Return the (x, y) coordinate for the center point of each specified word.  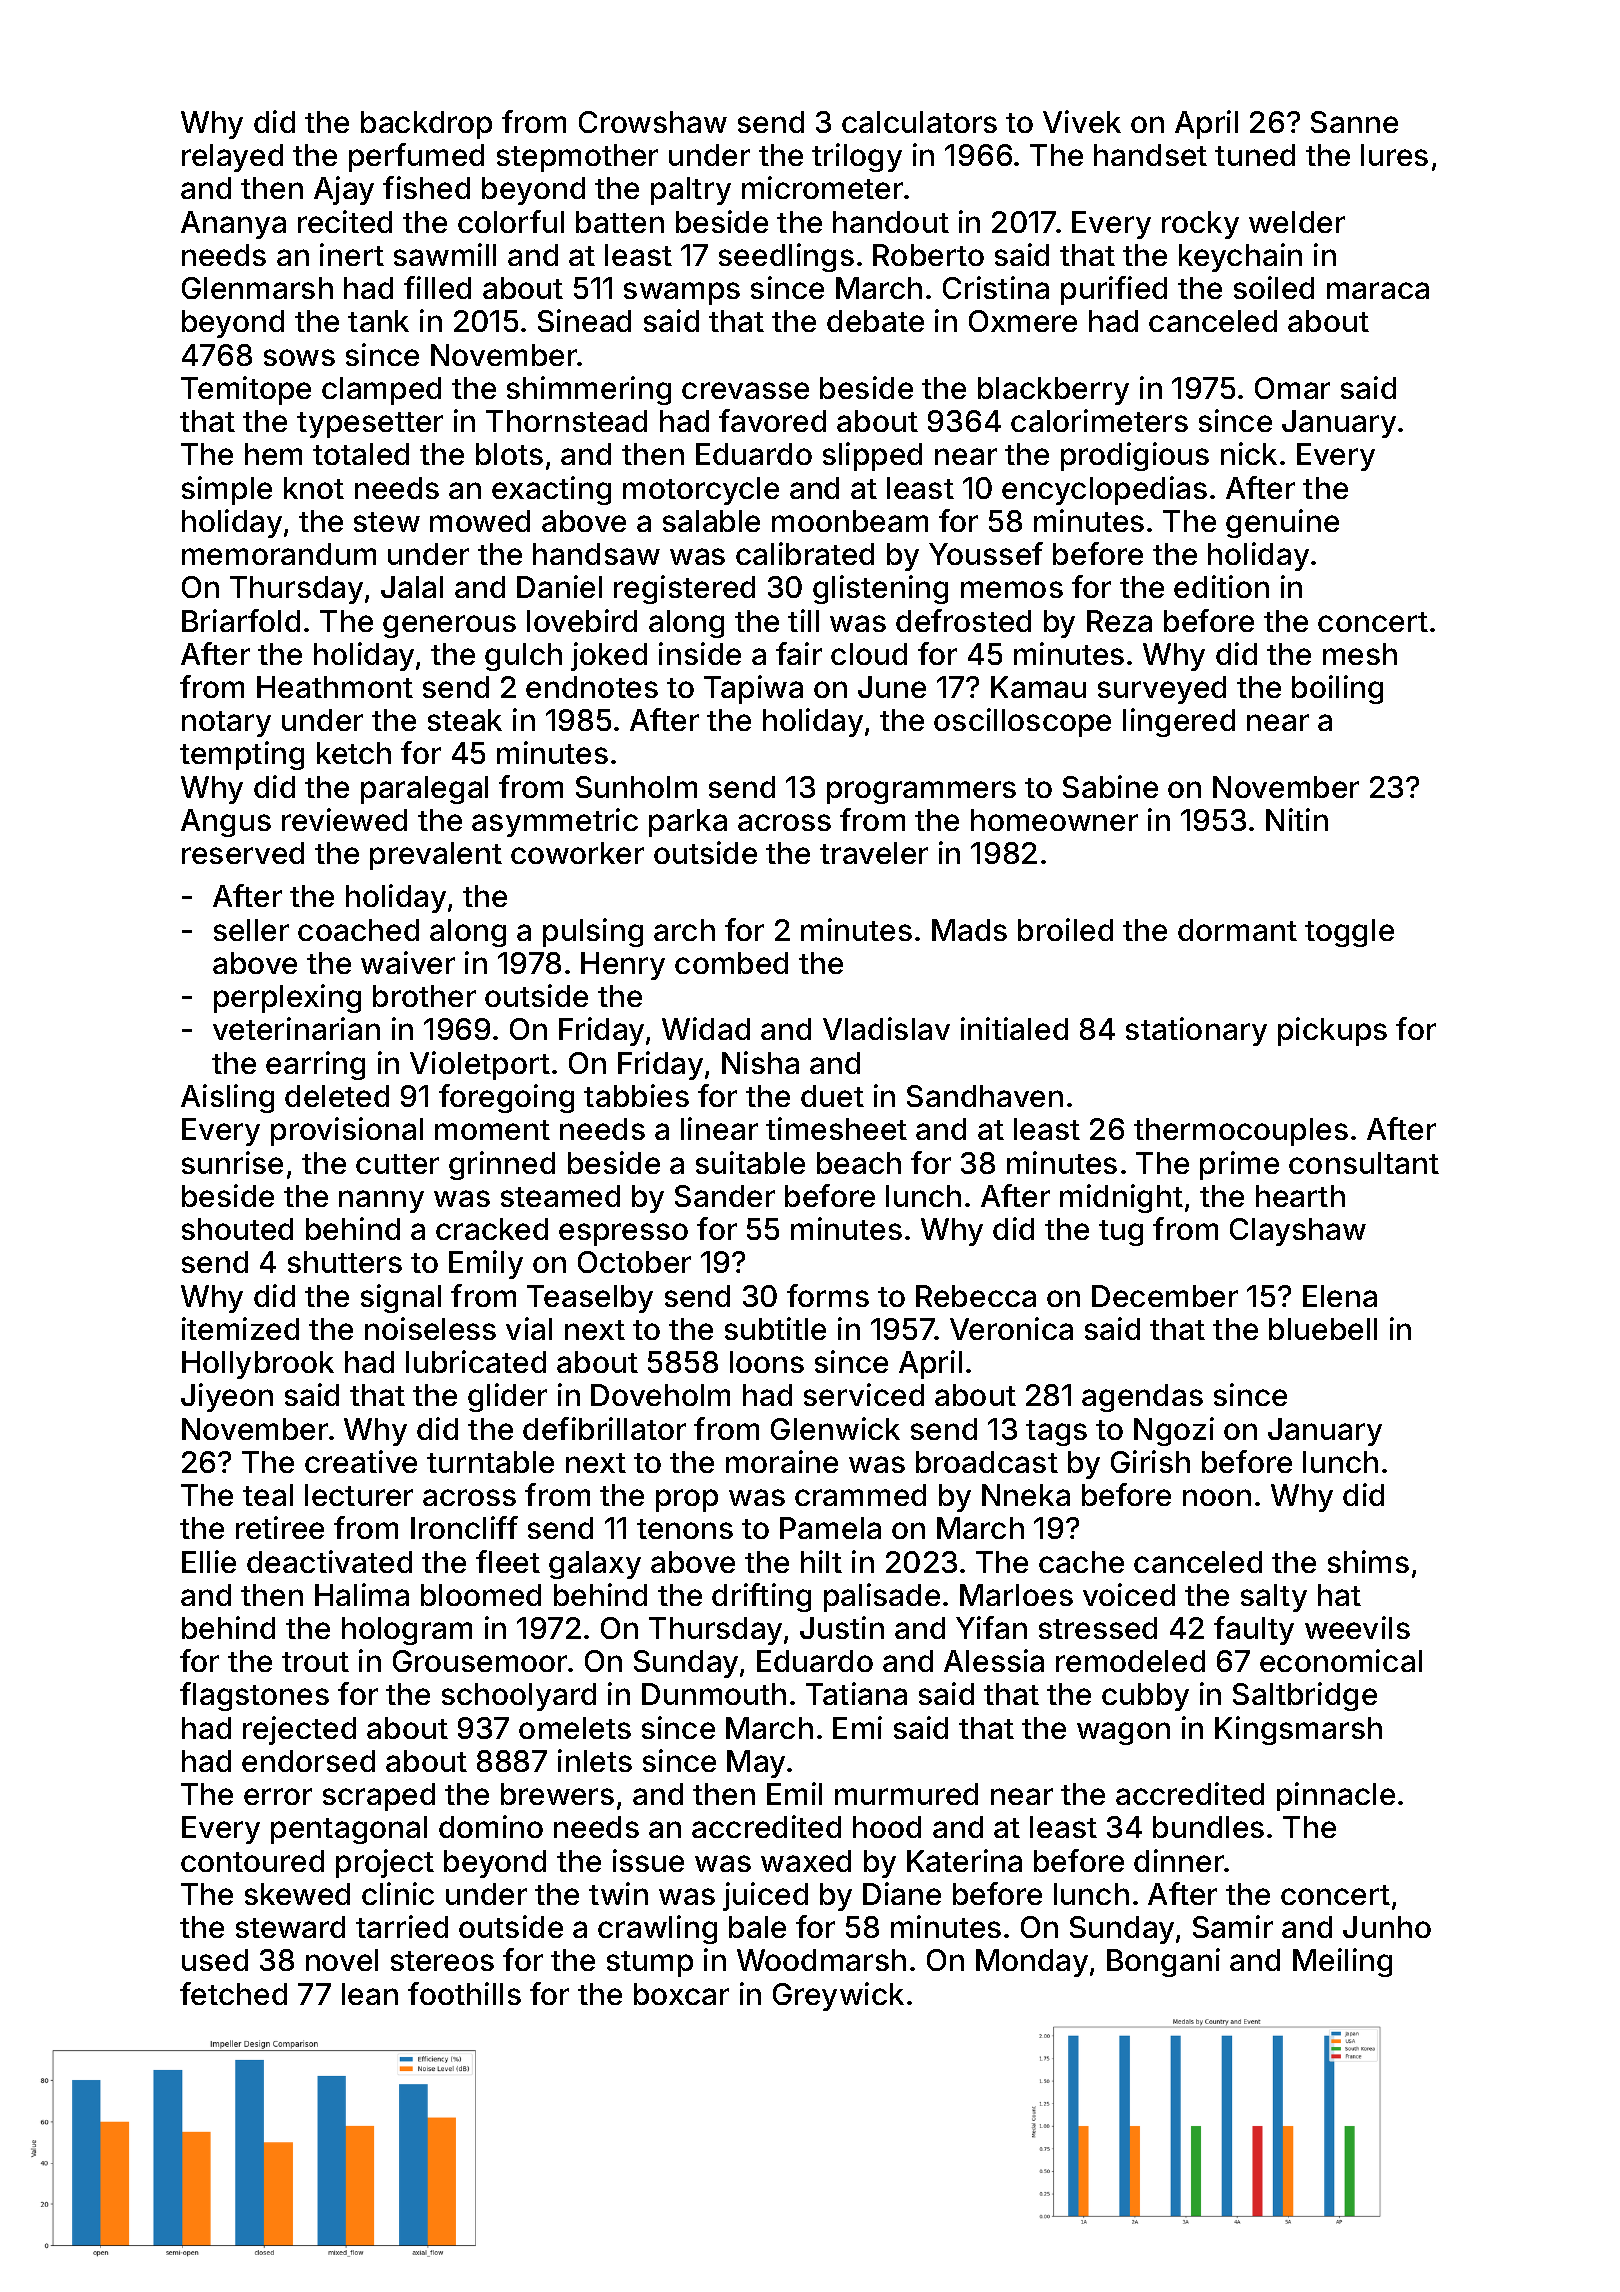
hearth (1300, 1196)
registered (684, 589)
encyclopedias (1104, 490)
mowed (480, 521)
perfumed (416, 157)
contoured (252, 1861)
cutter (397, 1164)
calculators (919, 122)
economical (1341, 1660)
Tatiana (856, 1693)
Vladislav (886, 1028)
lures (1394, 155)
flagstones (254, 1696)
